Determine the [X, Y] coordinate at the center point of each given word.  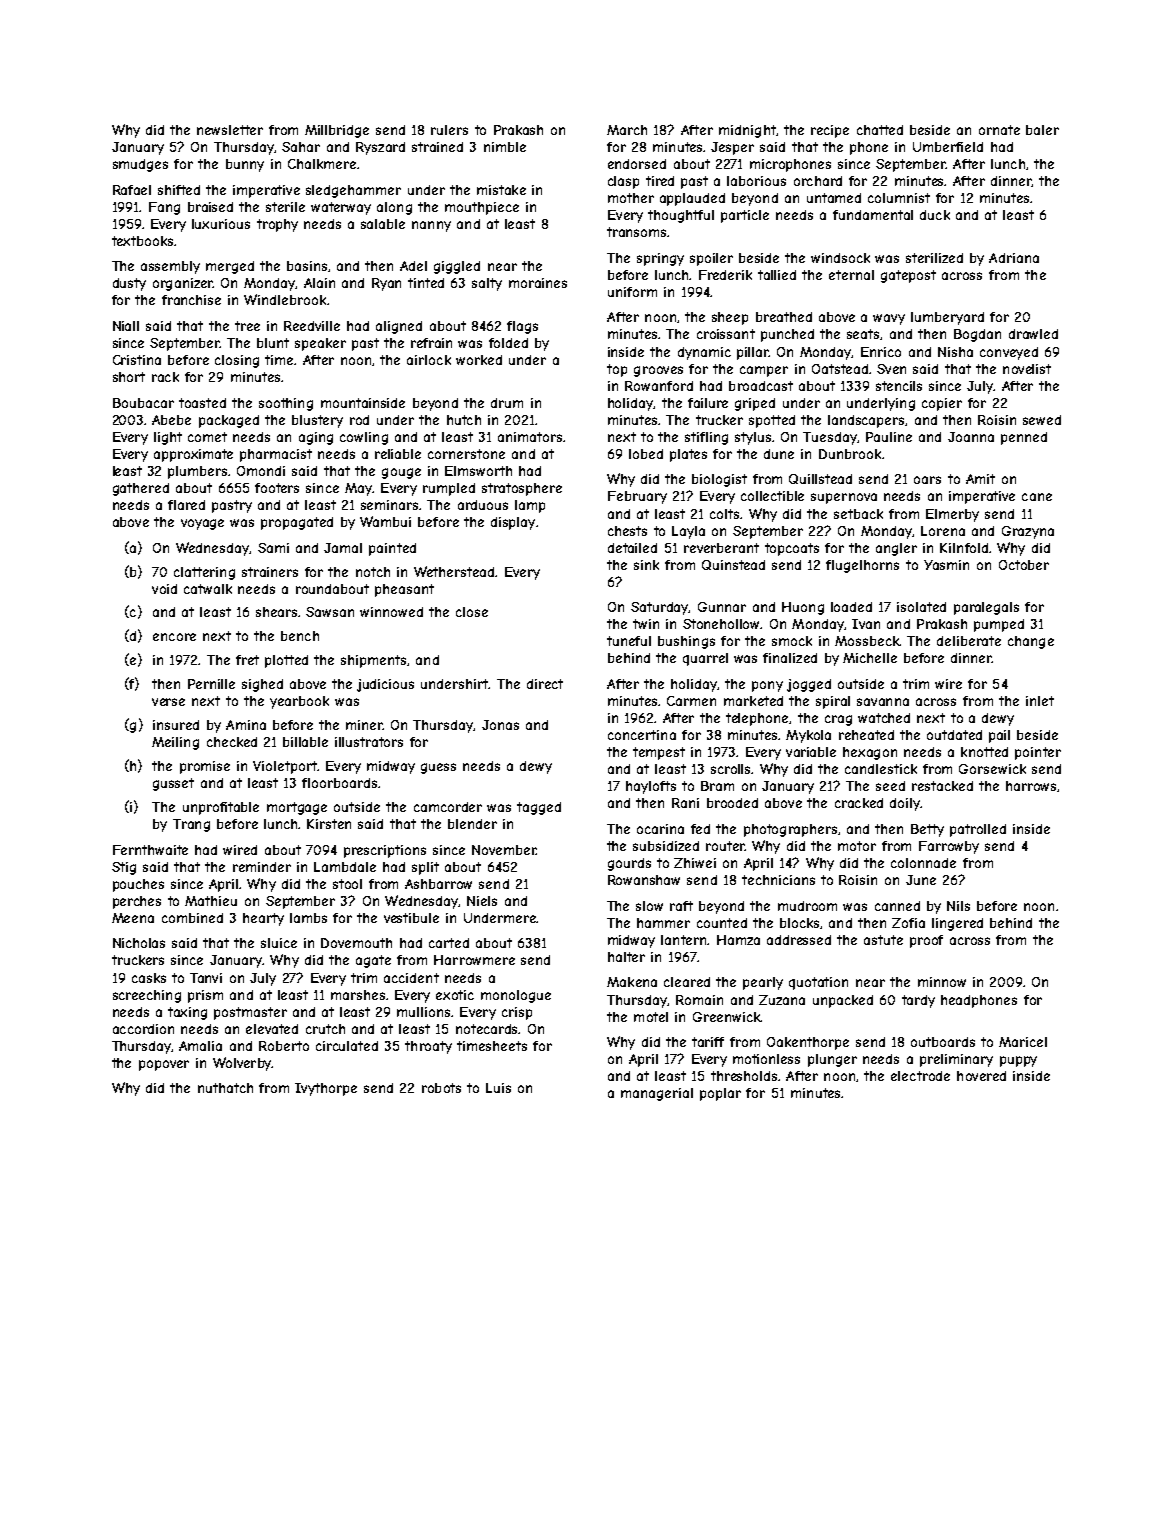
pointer [1038, 753]
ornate [999, 130]
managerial [657, 1094]
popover [164, 1065]
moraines [538, 283]
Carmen [691, 701]
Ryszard [380, 148]
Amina [246, 725]
